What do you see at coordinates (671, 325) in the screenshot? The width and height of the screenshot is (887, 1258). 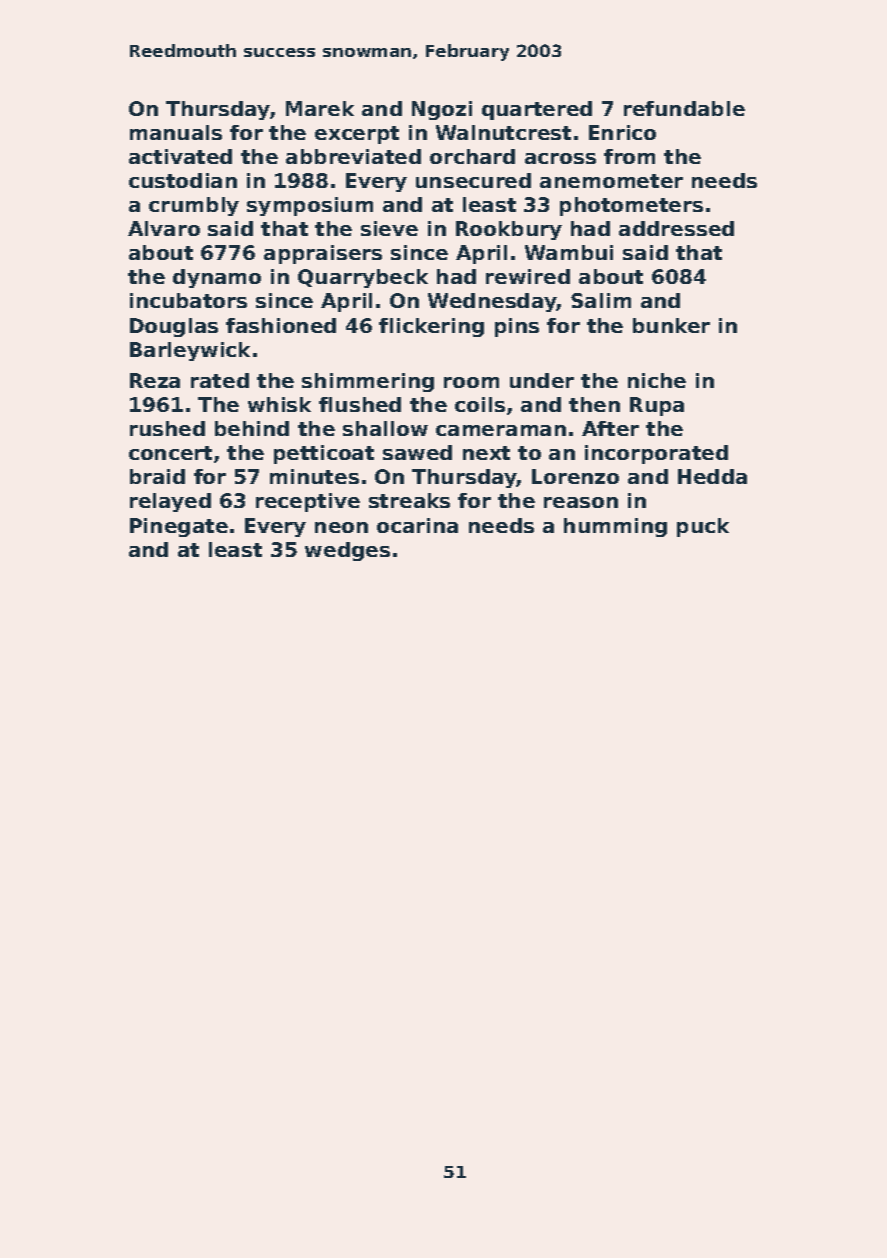 I see `bunker` at bounding box center [671, 325].
